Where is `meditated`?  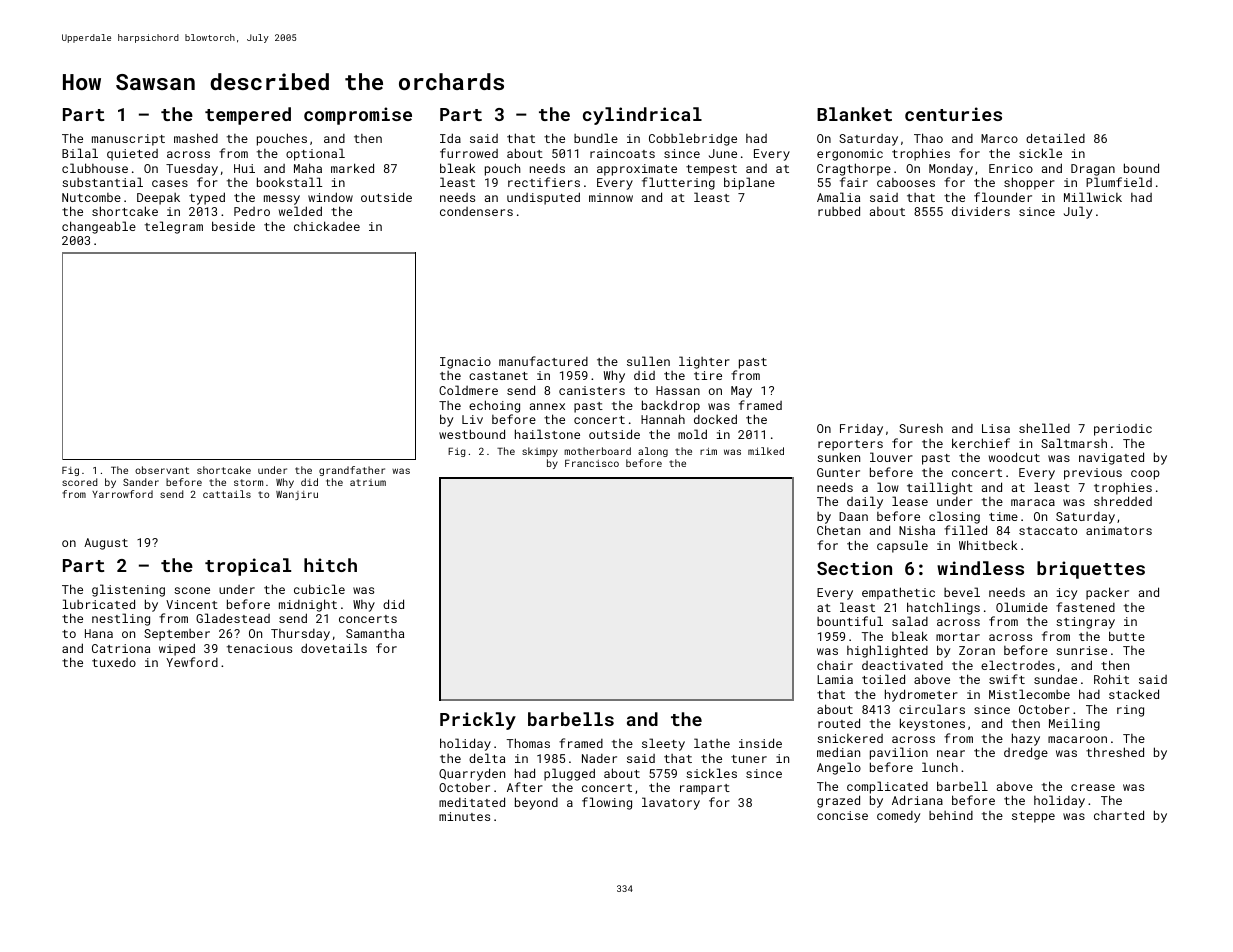
meditated is located at coordinates (472, 802).
